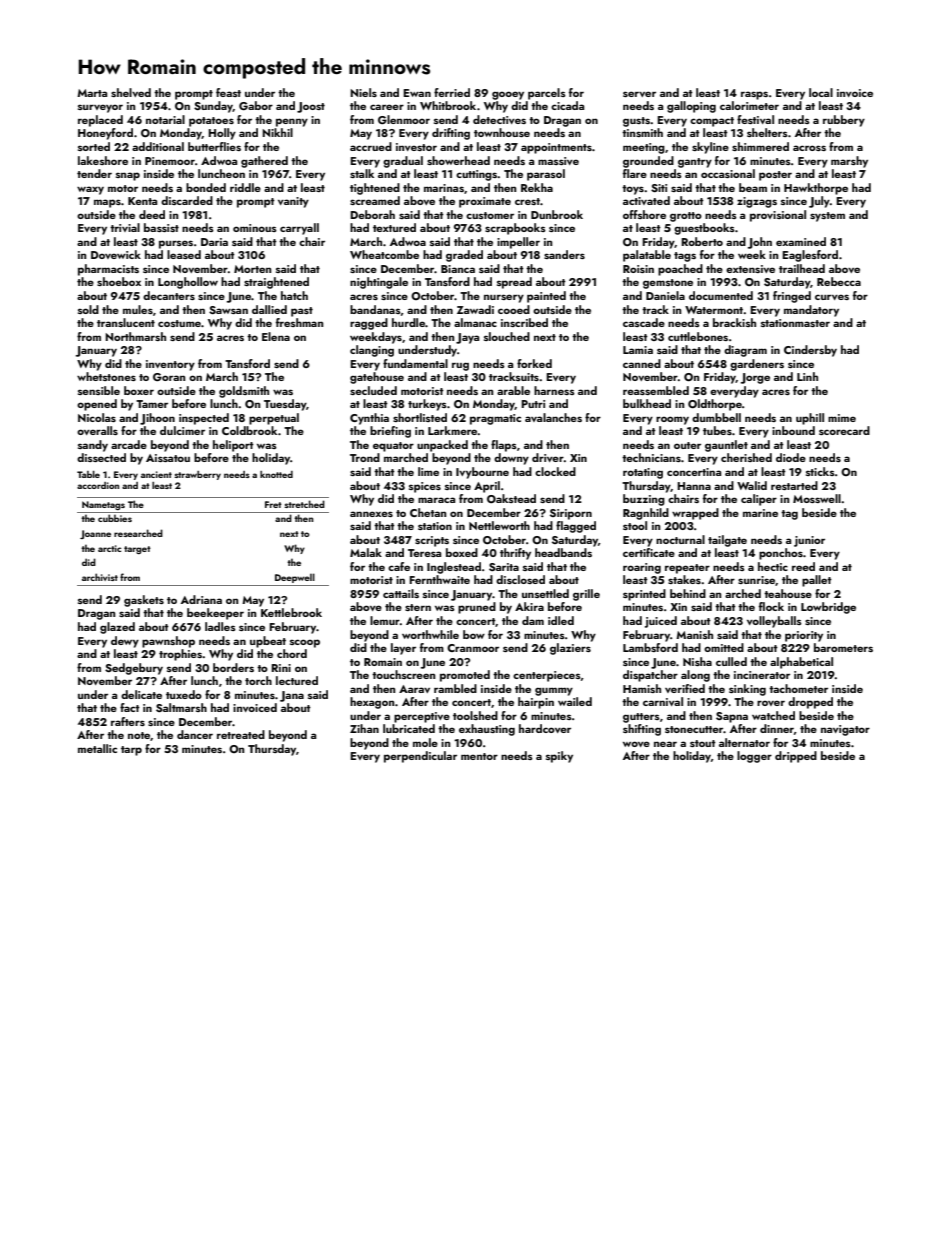 Image resolution: width=952 pixels, height=1233 pixels. Describe the element at coordinates (417, 93) in the screenshot. I see `Ewan` at that location.
